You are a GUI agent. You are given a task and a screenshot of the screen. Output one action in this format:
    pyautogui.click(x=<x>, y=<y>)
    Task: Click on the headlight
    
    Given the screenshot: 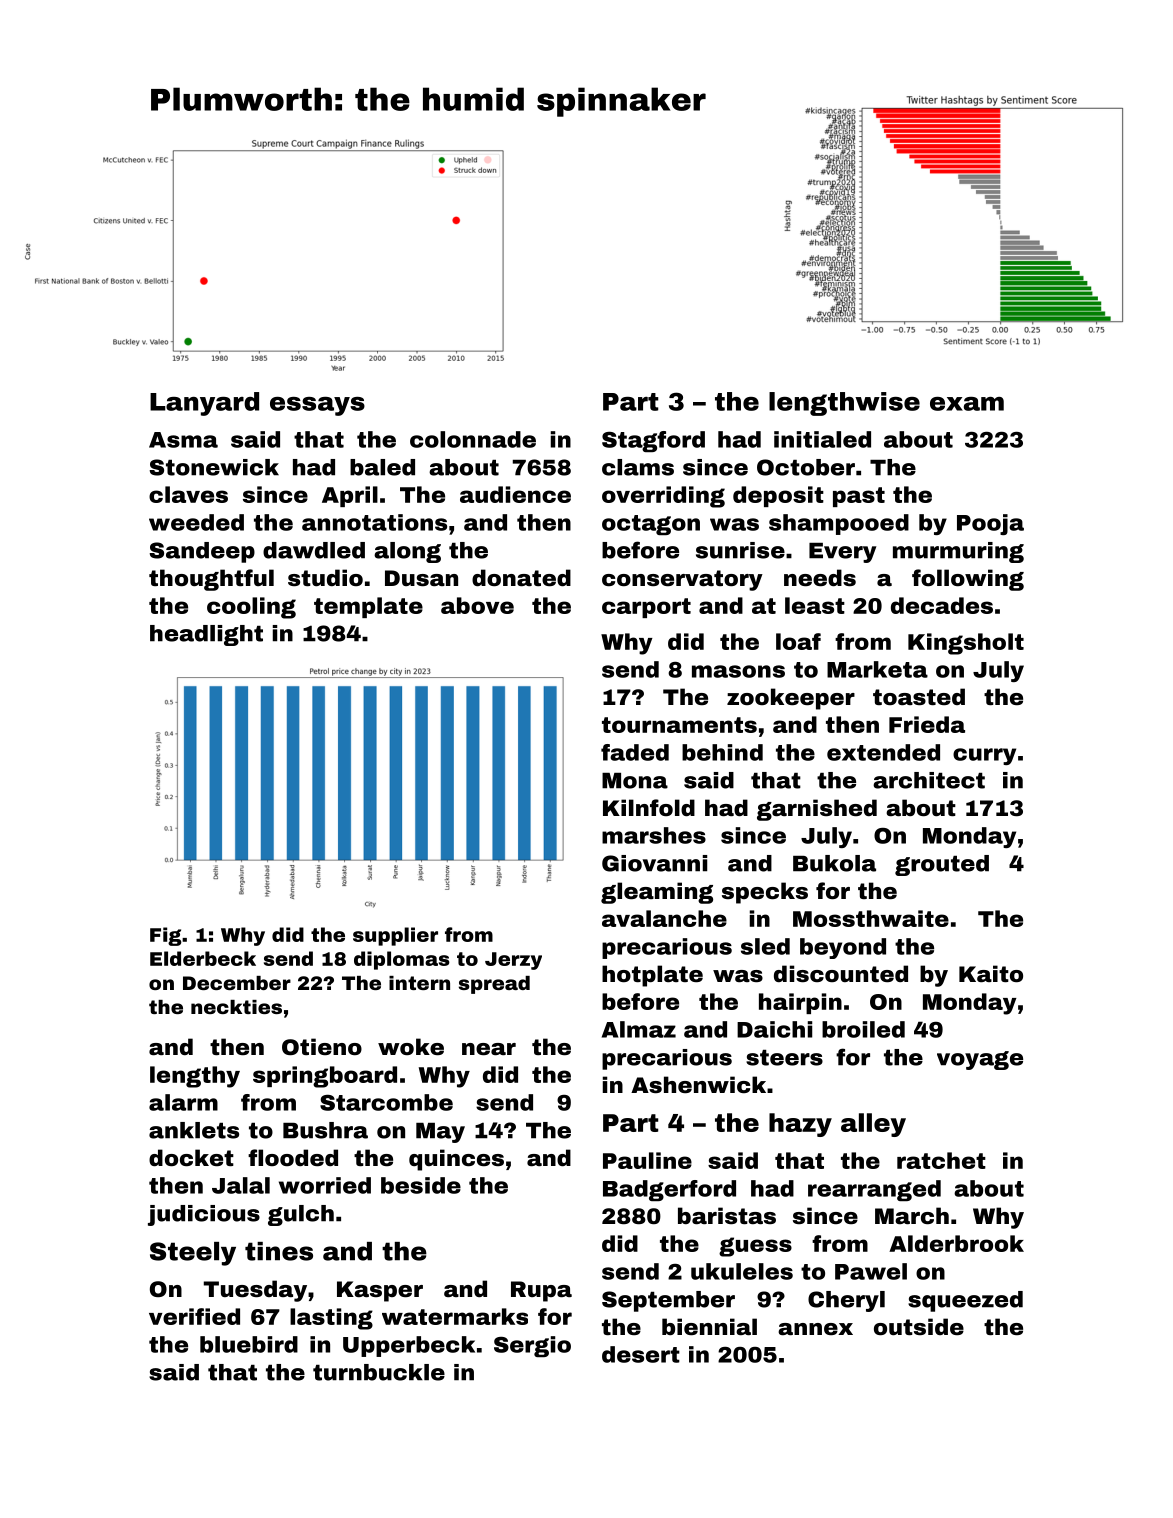 What is the action you would take?
    pyautogui.click(x=206, y=635)
